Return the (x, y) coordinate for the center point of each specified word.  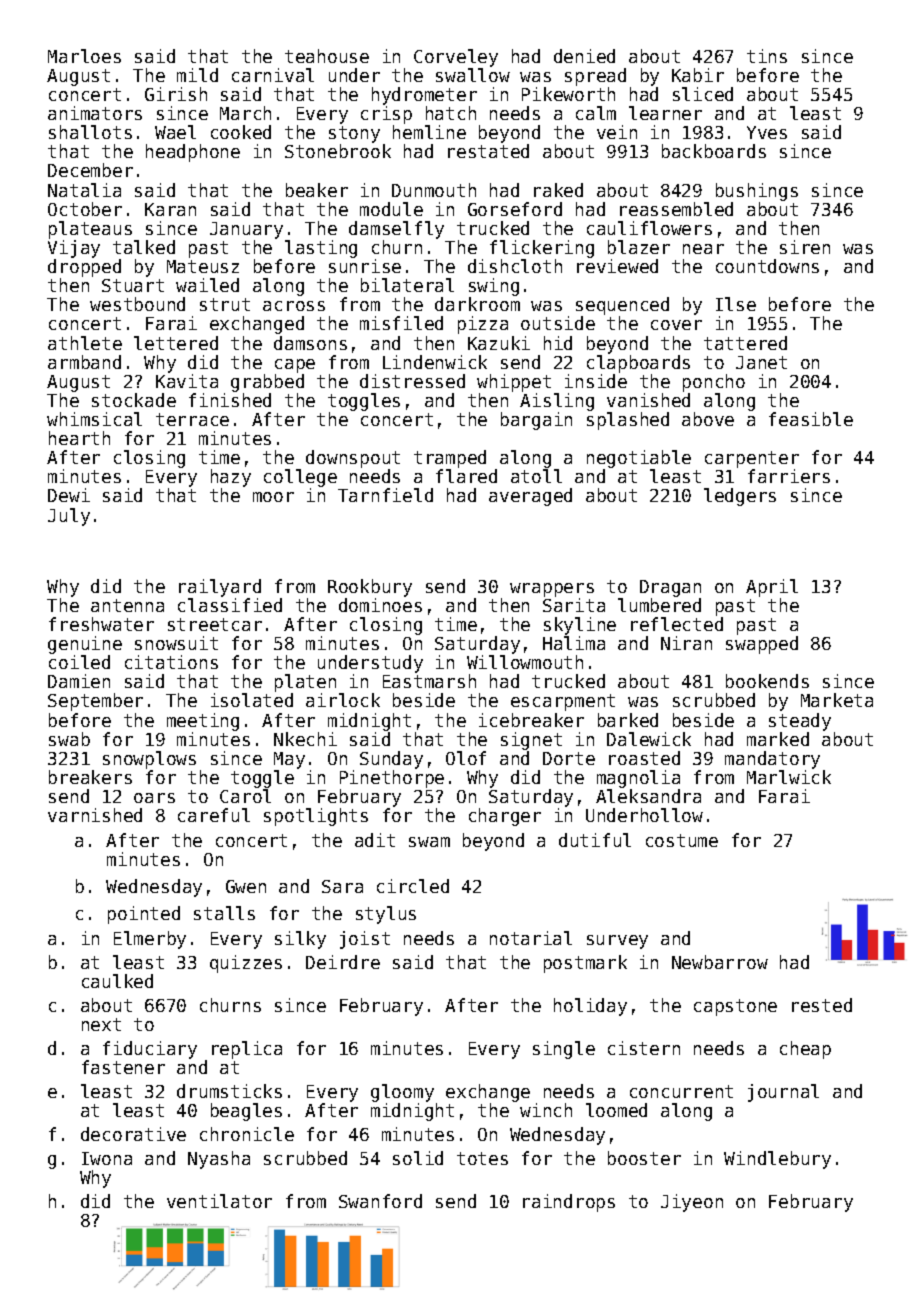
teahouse (327, 56)
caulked (117, 981)
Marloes (84, 56)
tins (767, 56)
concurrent (681, 1091)
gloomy (404, 1094)
